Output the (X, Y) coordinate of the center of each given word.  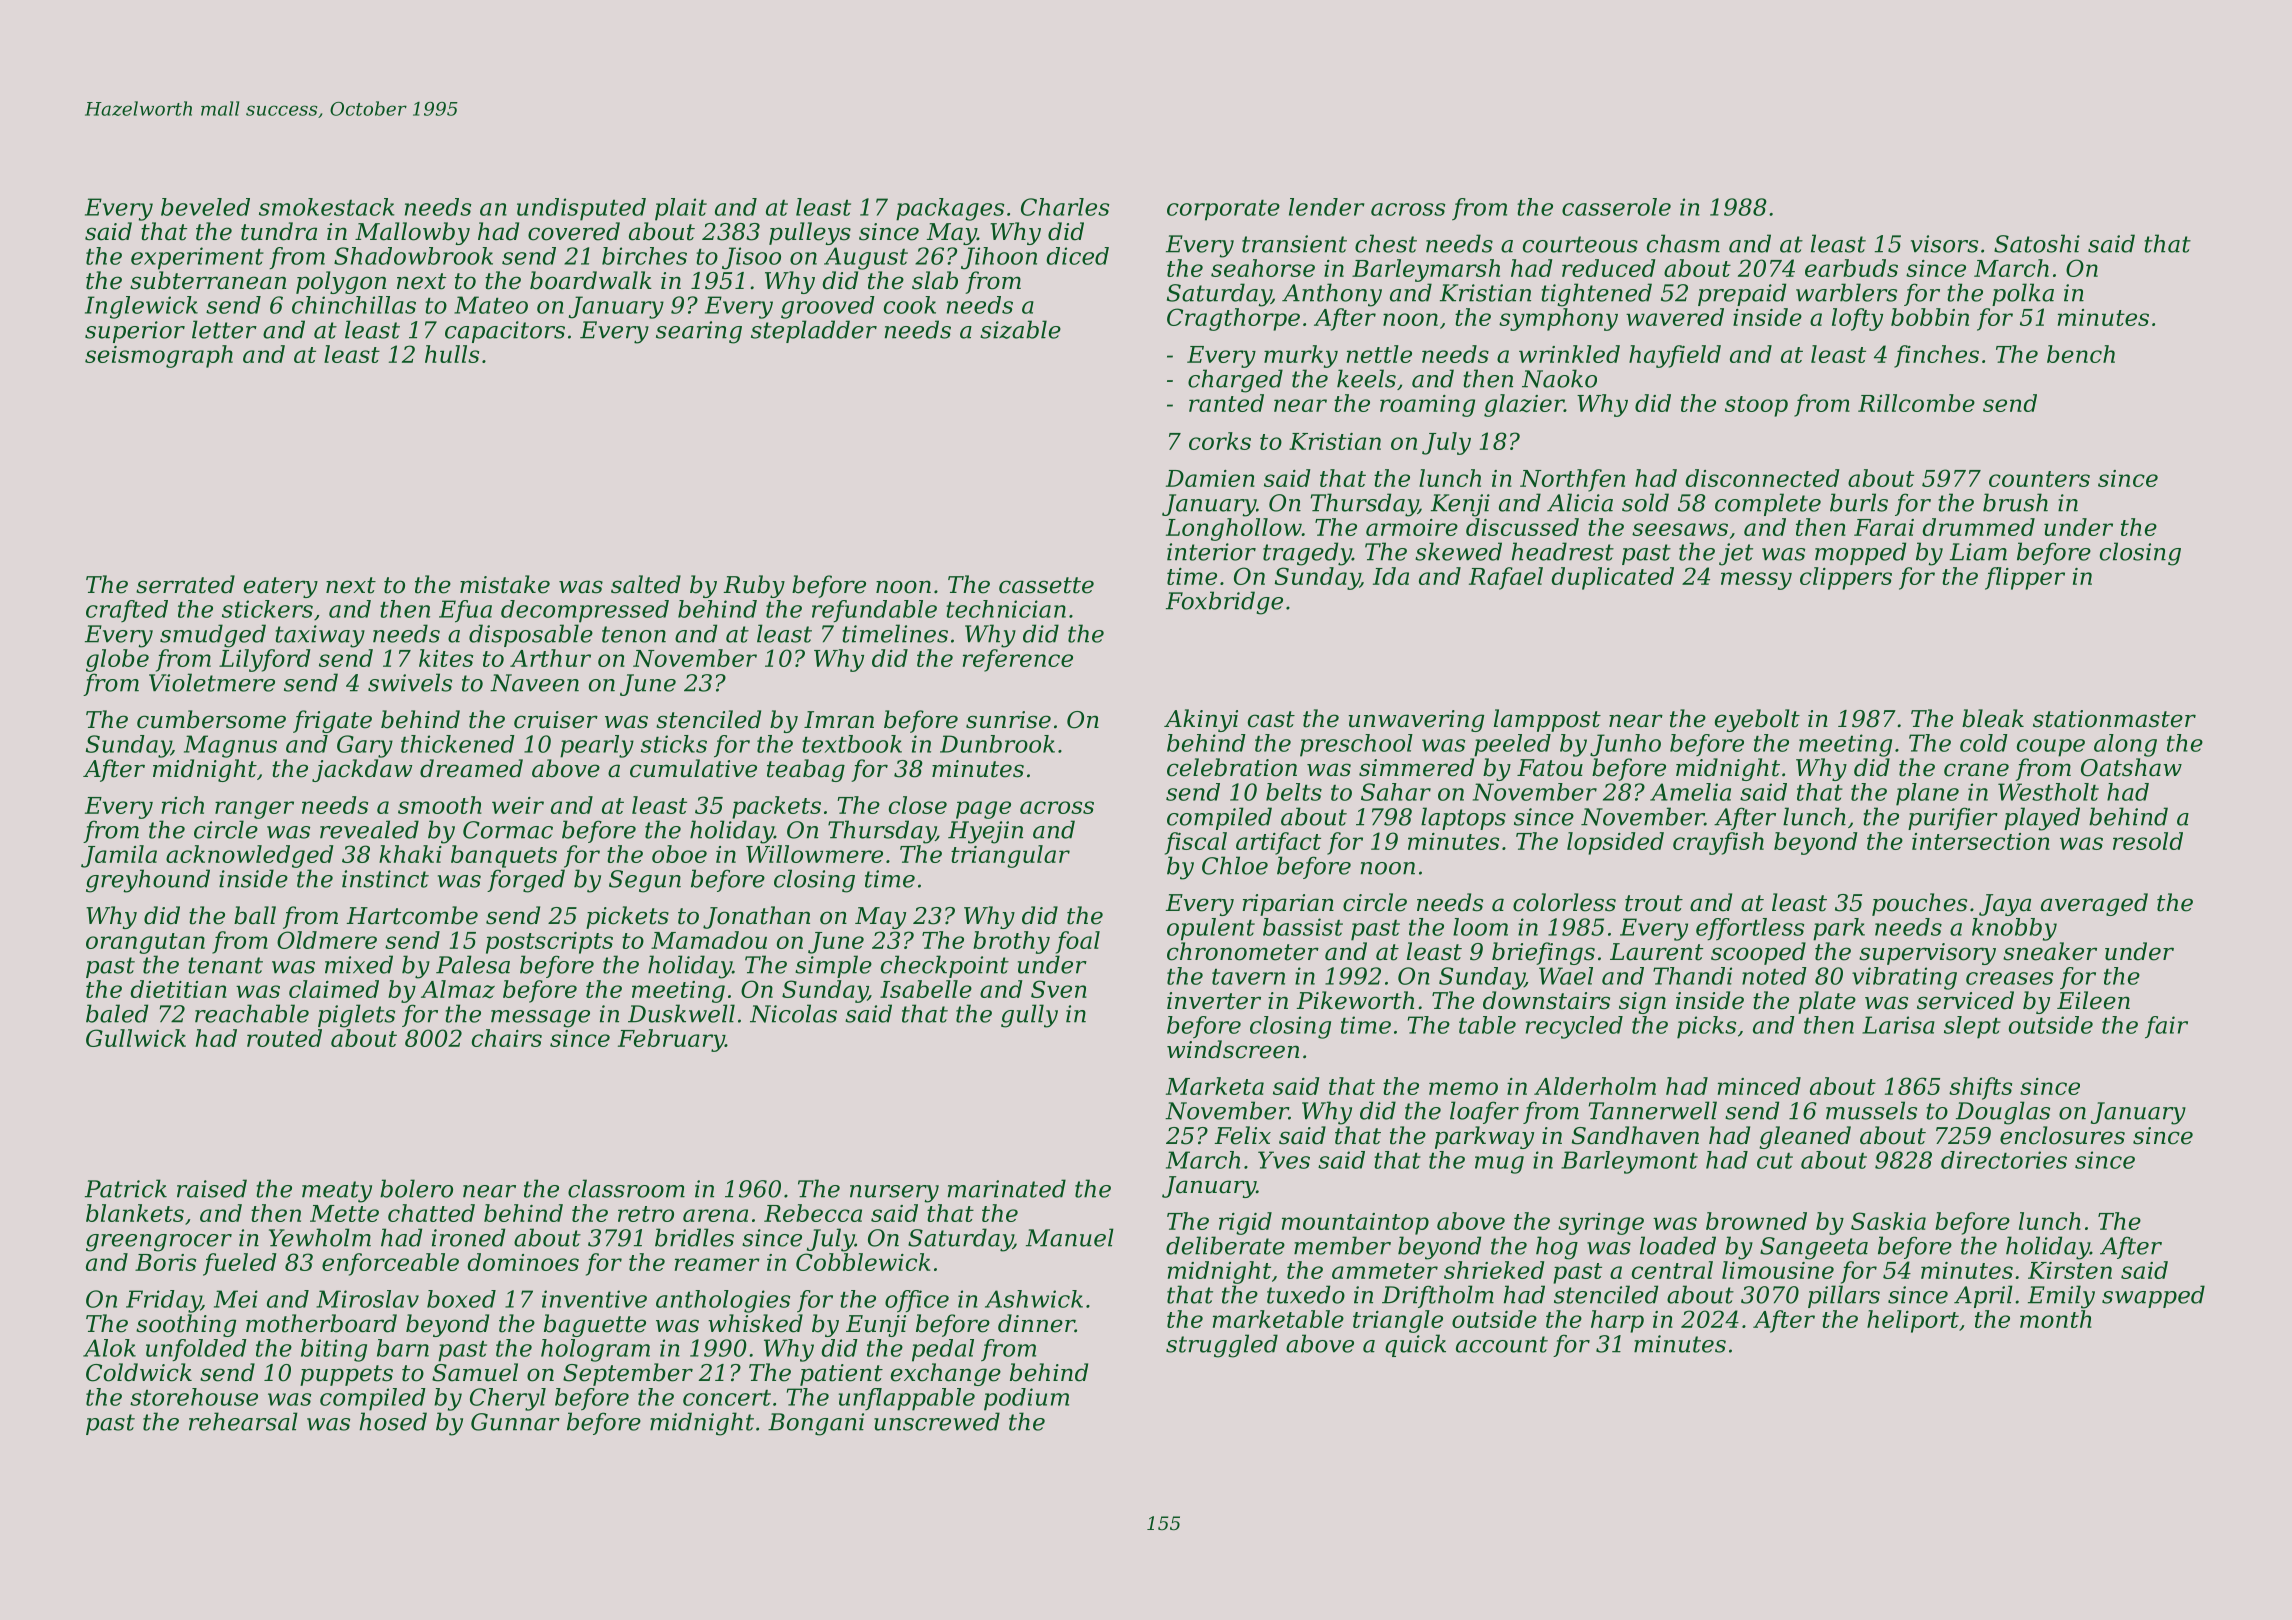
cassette (1046, 585)
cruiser (556, 720)
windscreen (1233, 1049)
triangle (1398, 1321)
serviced (1965, 1000)
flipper (2025, 578)
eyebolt (1757, 720)
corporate (1223, 210)
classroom (626, 1188)
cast (1271, 719)
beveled (205, 207)
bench (2081, 354)
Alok (109, 1348)
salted (646, 584)
